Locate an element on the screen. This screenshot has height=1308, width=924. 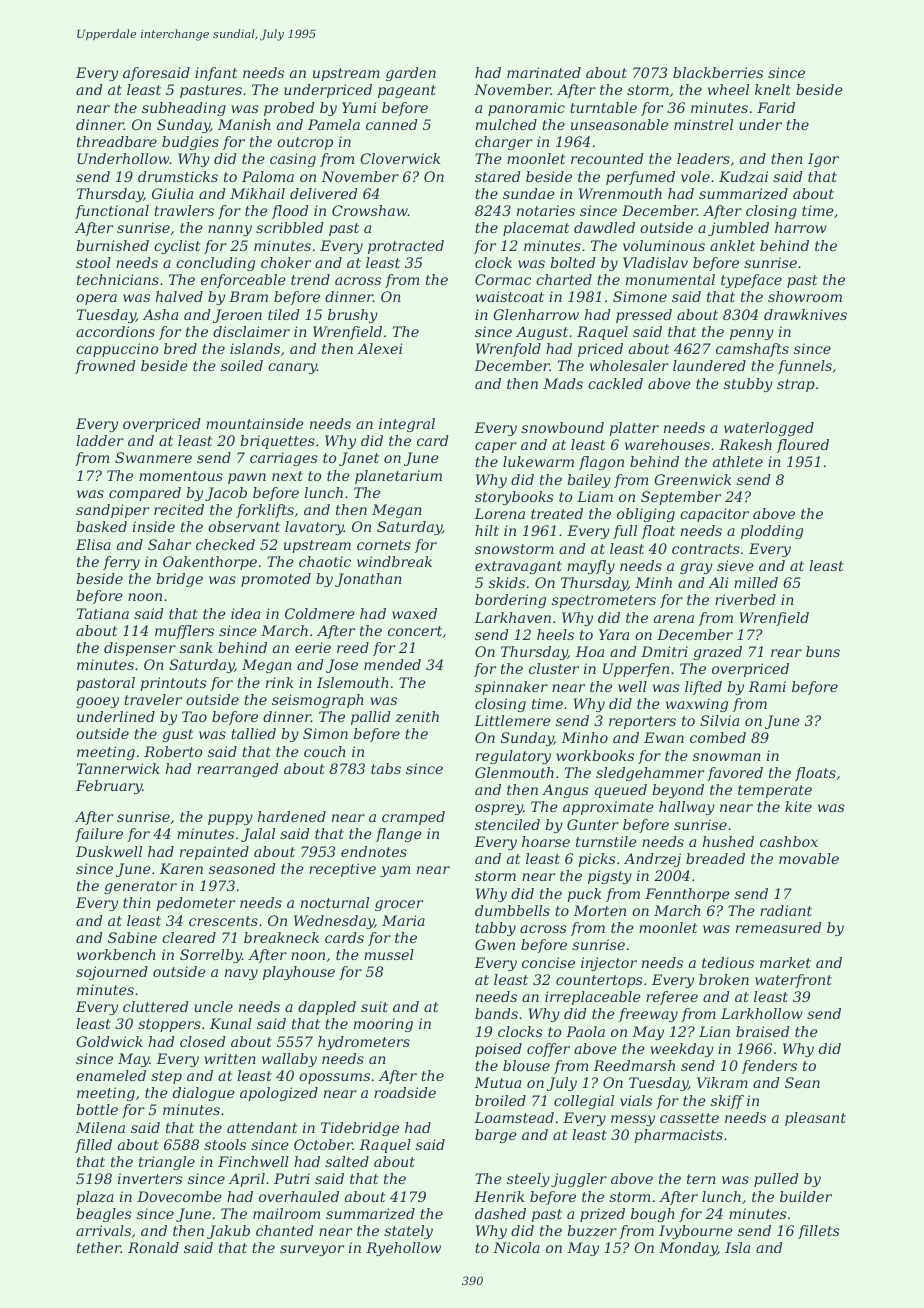
Roberto is located at coordinates (173, 751).
